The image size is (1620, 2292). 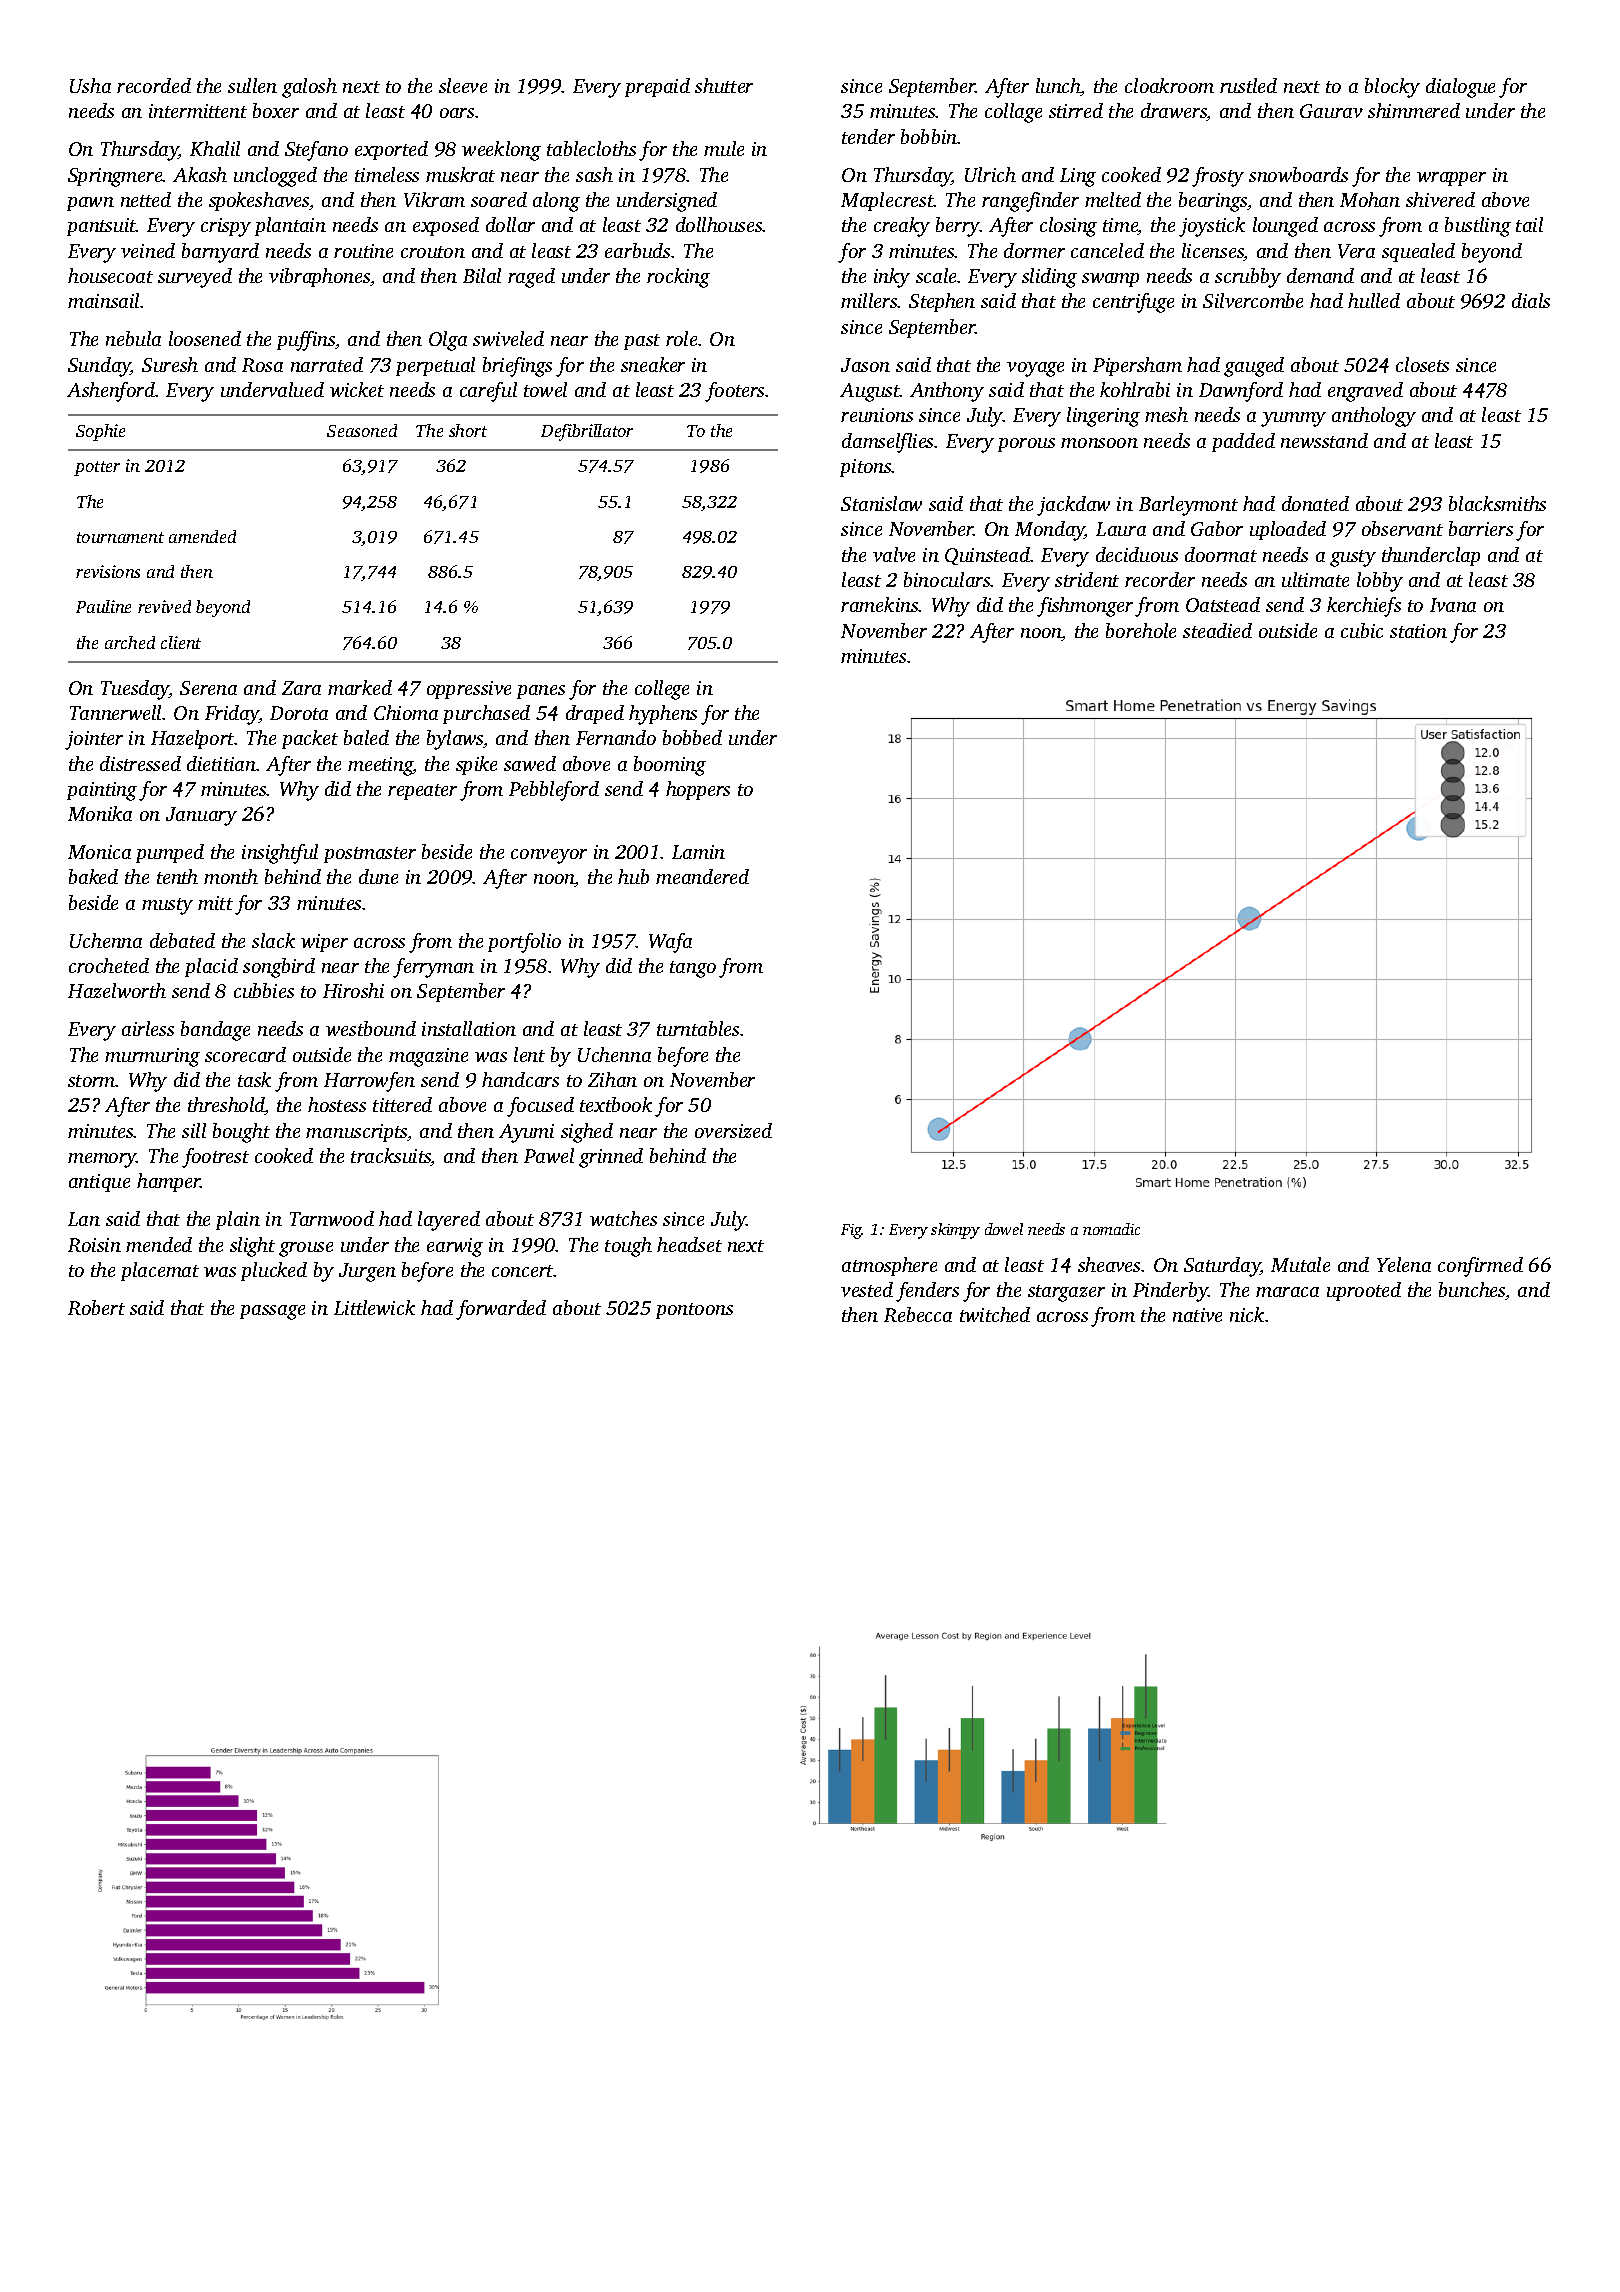 I want to click on barriers, so click(x=1481, y=528).
